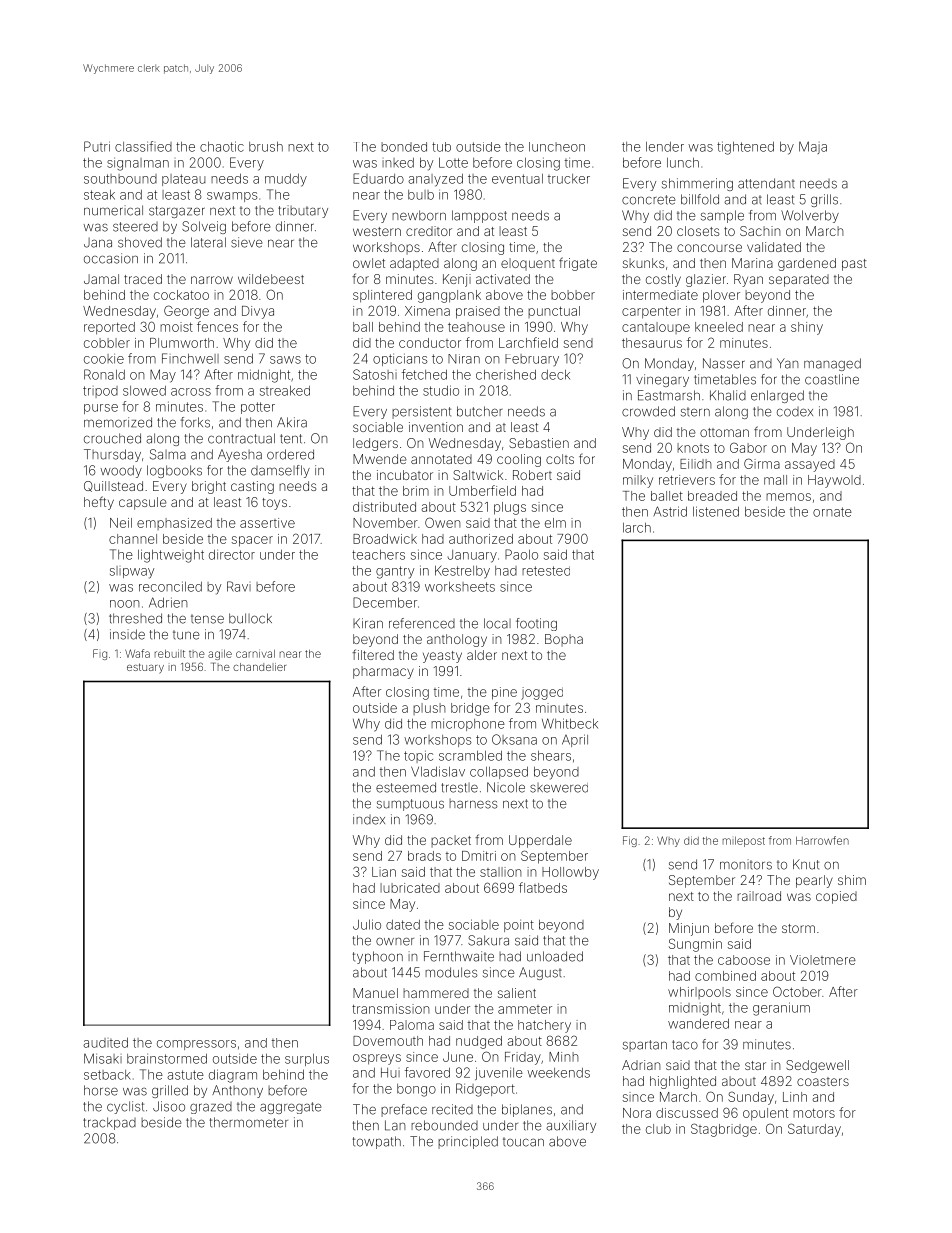 The image size is (952, 1233). Describe the element at coordinates (222, 146) in the screenshot. I see `chaotic` at that location.
